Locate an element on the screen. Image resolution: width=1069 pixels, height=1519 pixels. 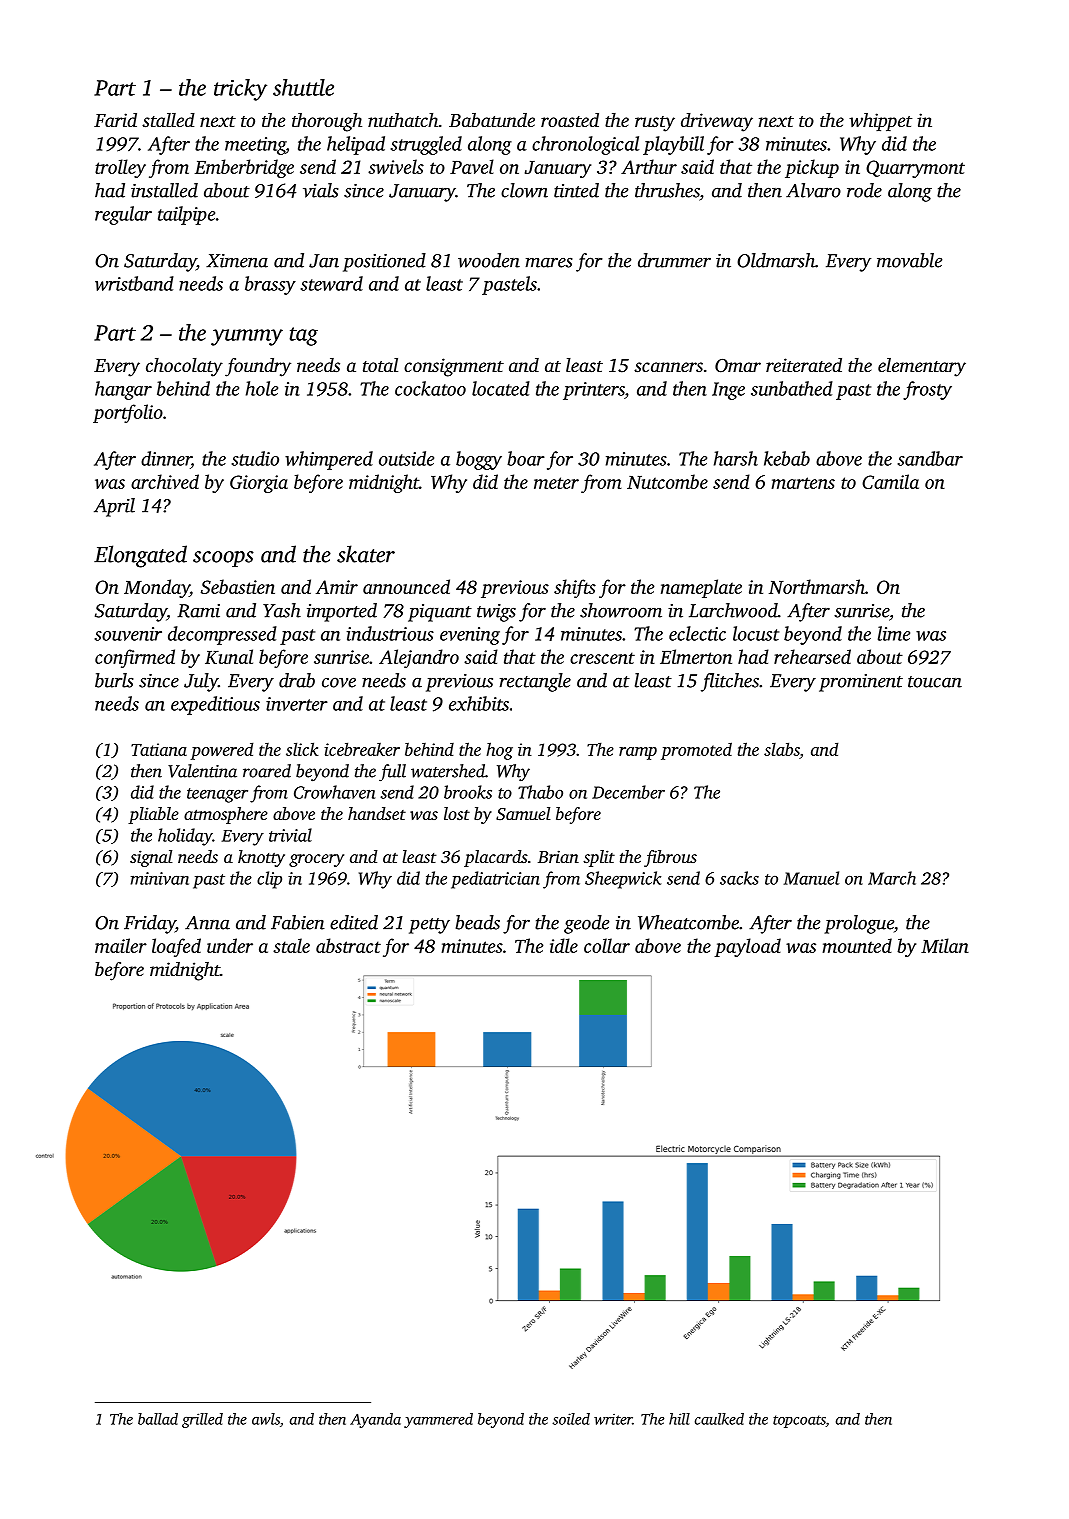
located is located at coordinates (501, 388).
